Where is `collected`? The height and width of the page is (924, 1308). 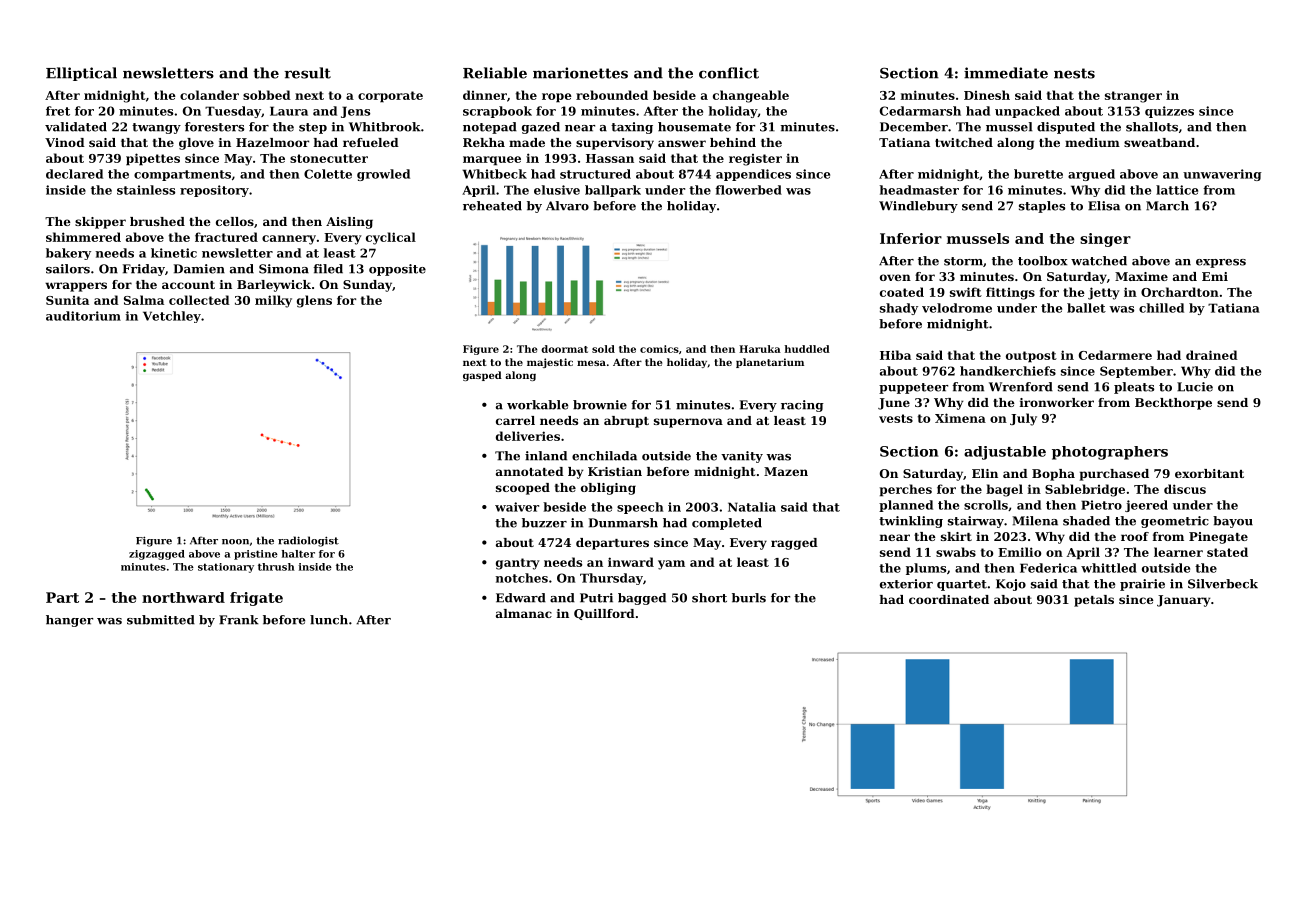
collected is located at coordinates (199, 300).
